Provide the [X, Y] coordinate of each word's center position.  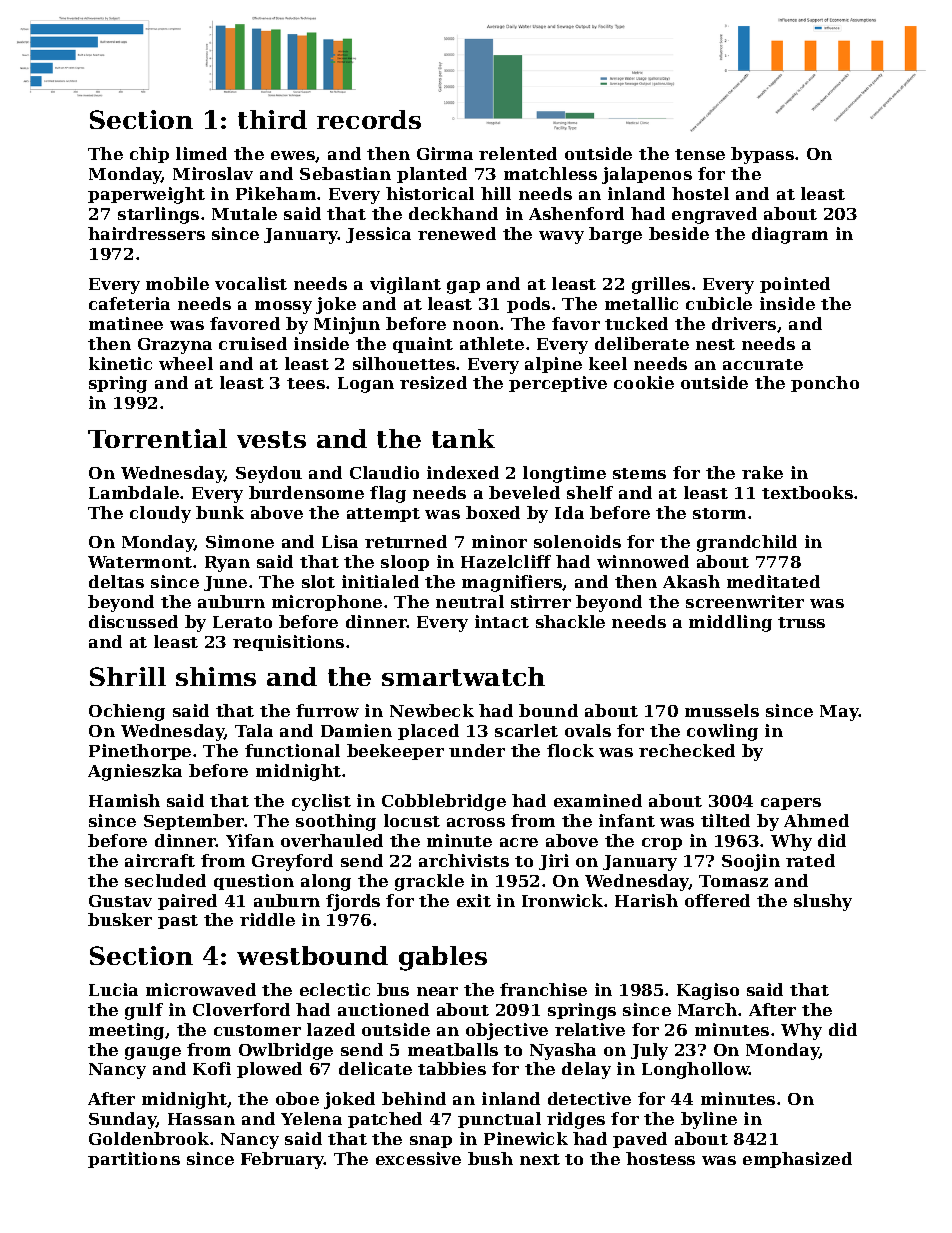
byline [709, 1120]
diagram [790, 235]
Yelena [311, 1118]
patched [385, 1120]
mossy [283, 307]
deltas [116, 581]
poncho [825, 384]
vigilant [405, 285]
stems [639, 473]
